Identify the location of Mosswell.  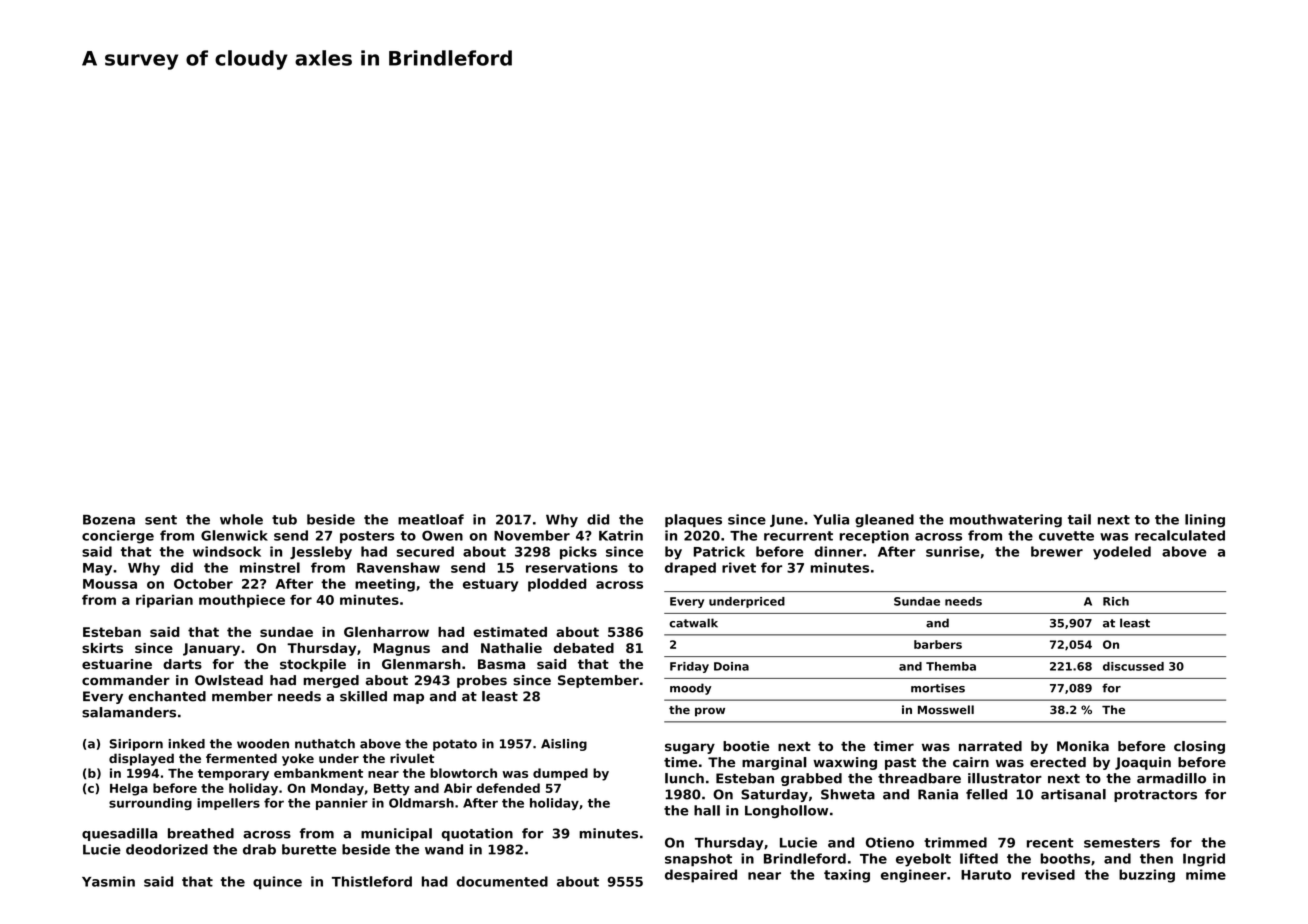
(946, 709).
